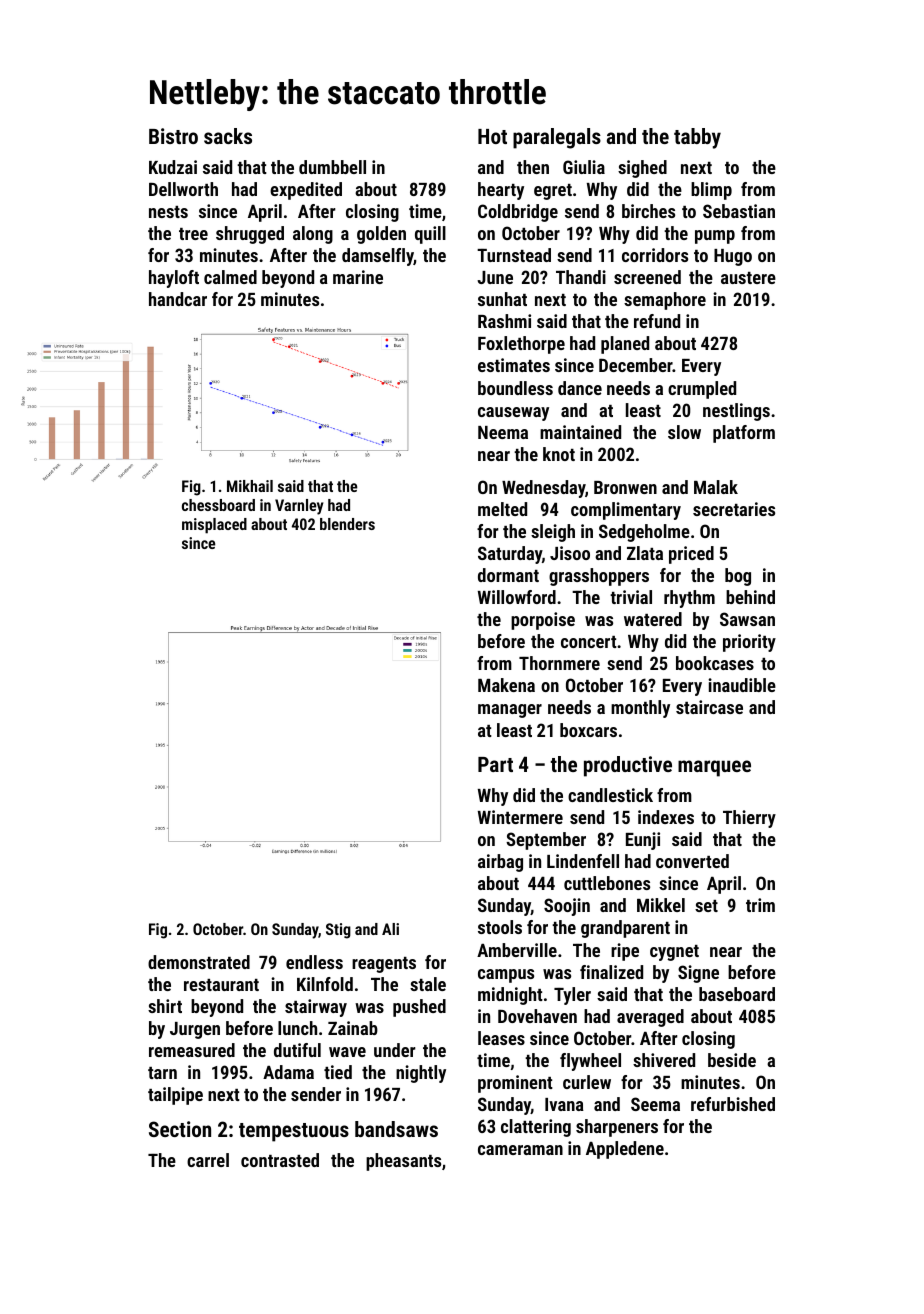 The width and height of the document is (924, 1314). I want to click on Part, so click(495, 764).
